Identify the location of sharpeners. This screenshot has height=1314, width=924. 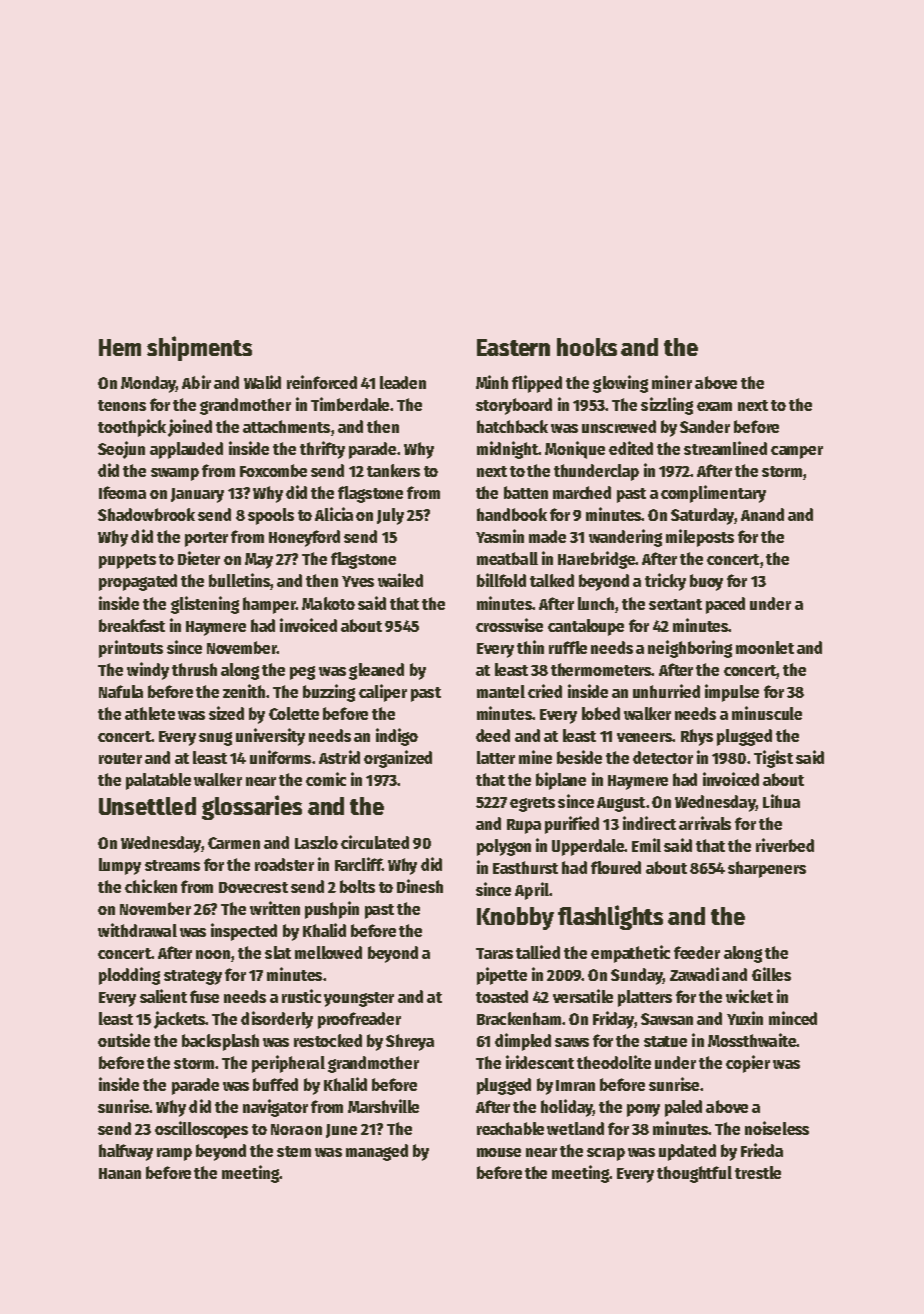
(767, 869).
